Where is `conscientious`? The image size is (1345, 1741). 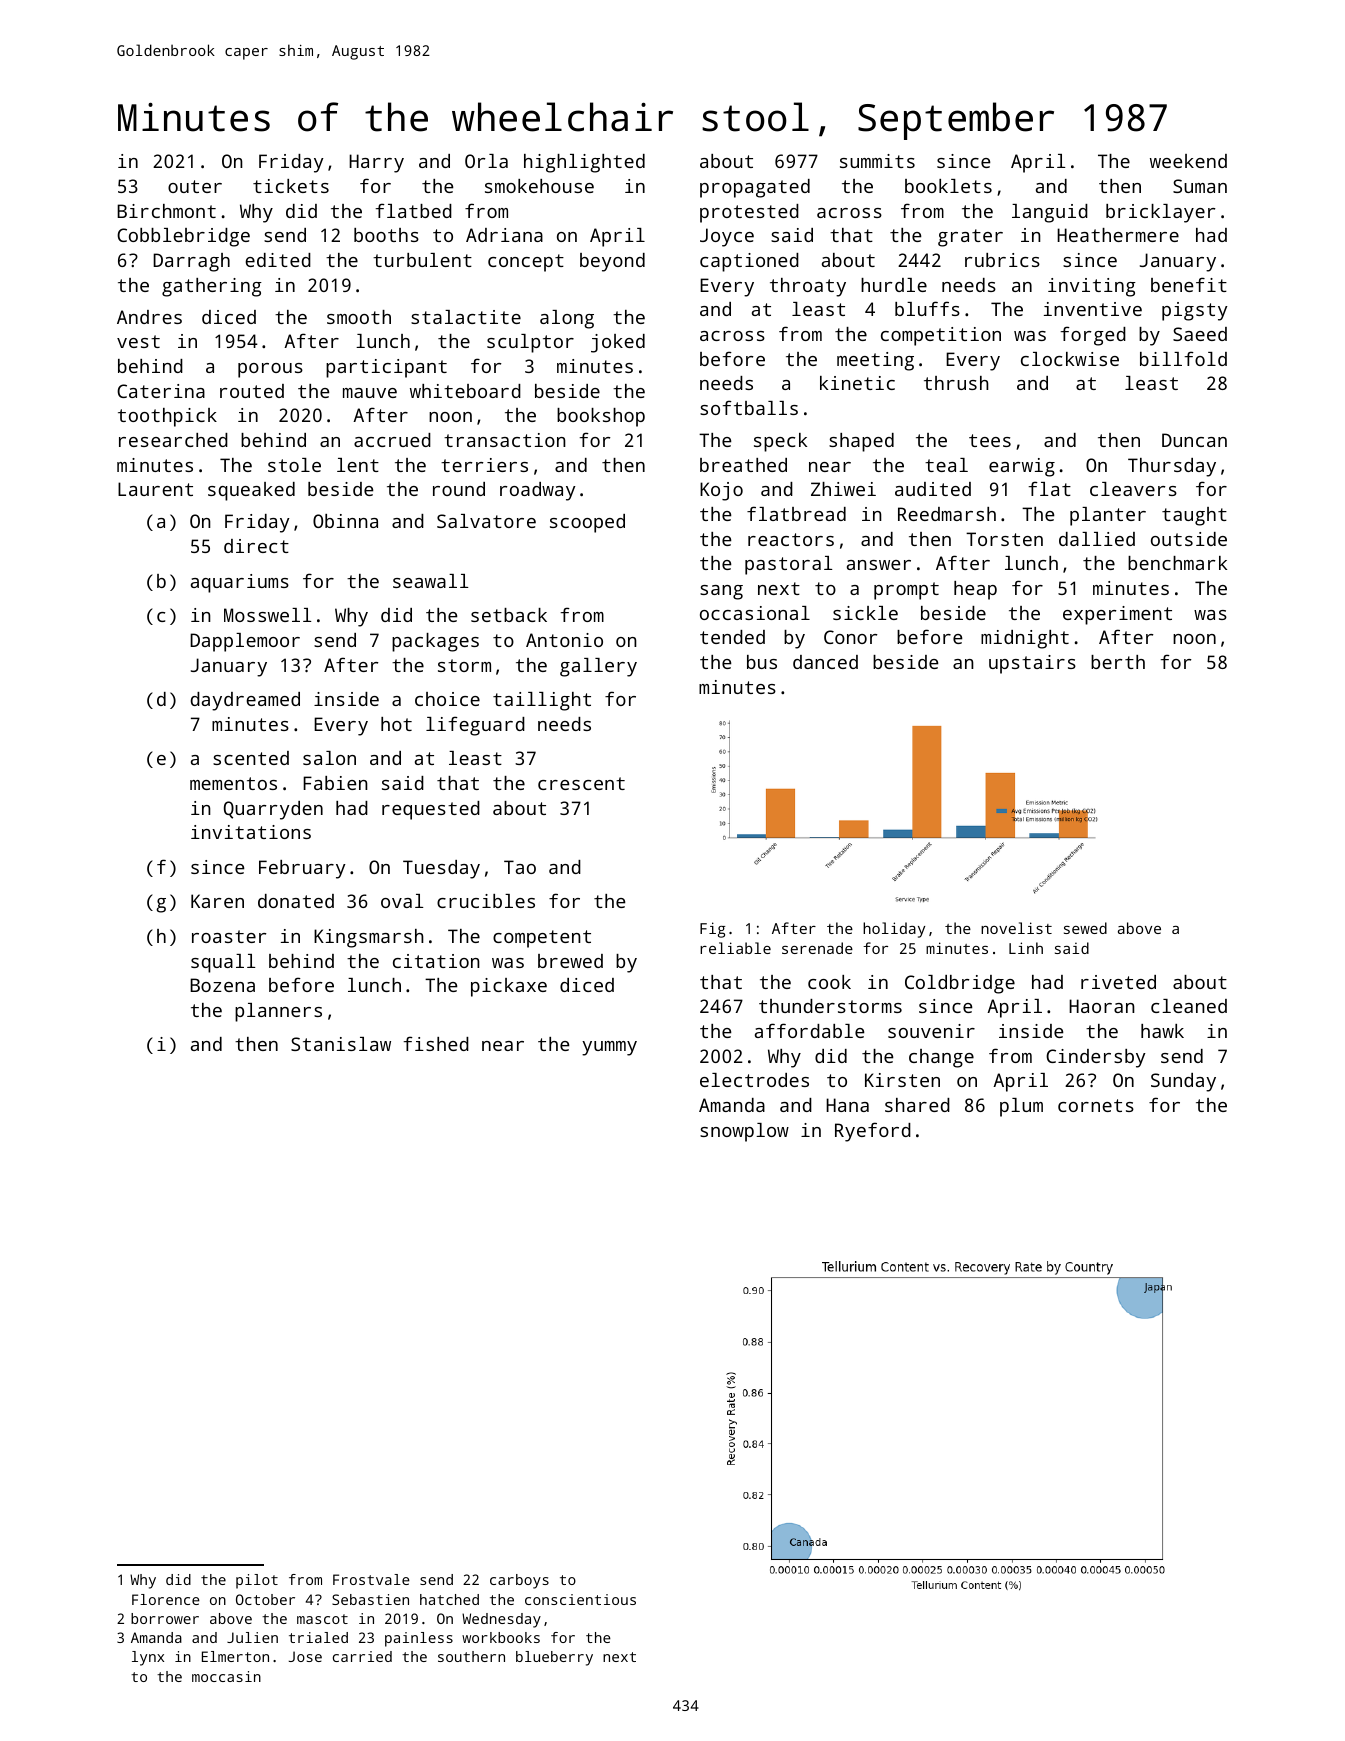
conscientious is located at coordinates (580, 1599).
